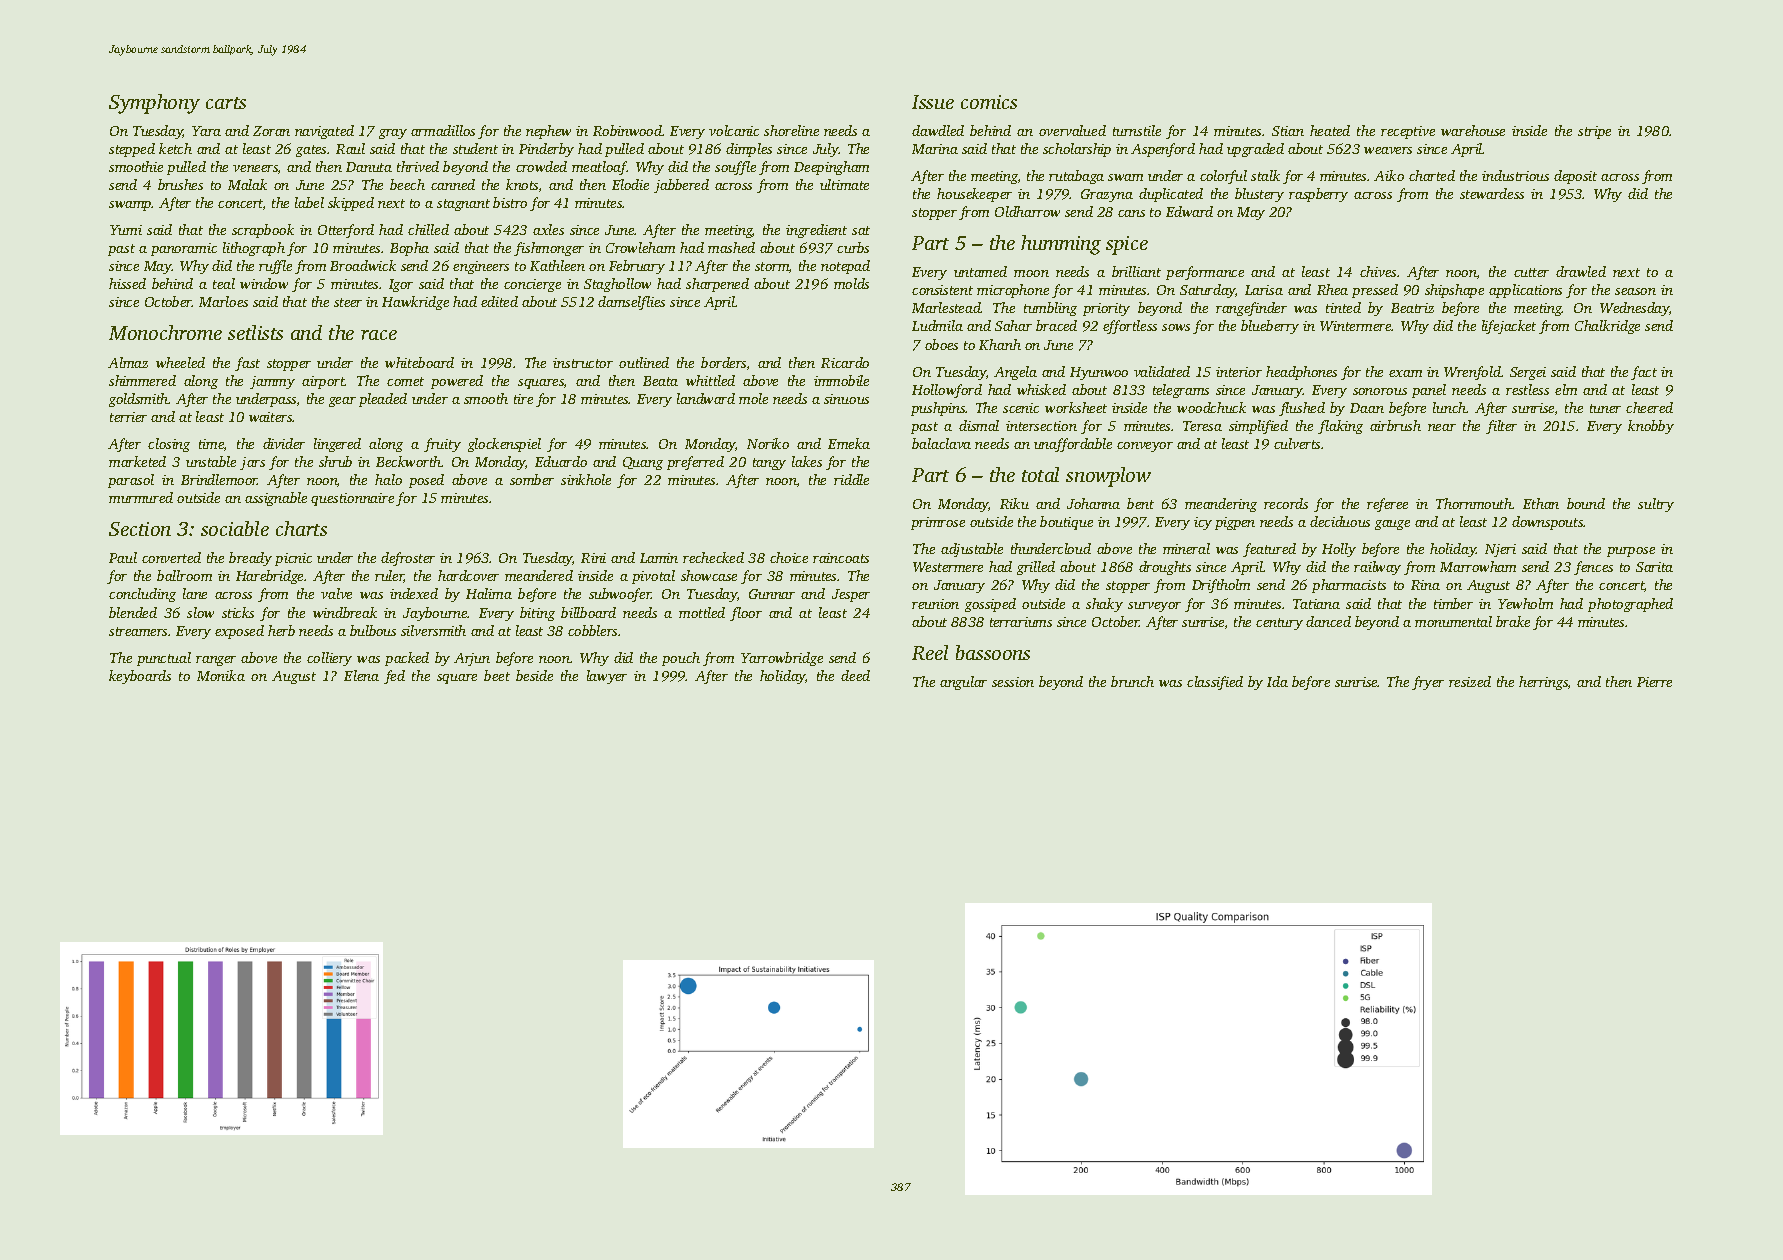 This screenshot has width=1783, height=1260. I want to click on valve, so click(336, 593).
